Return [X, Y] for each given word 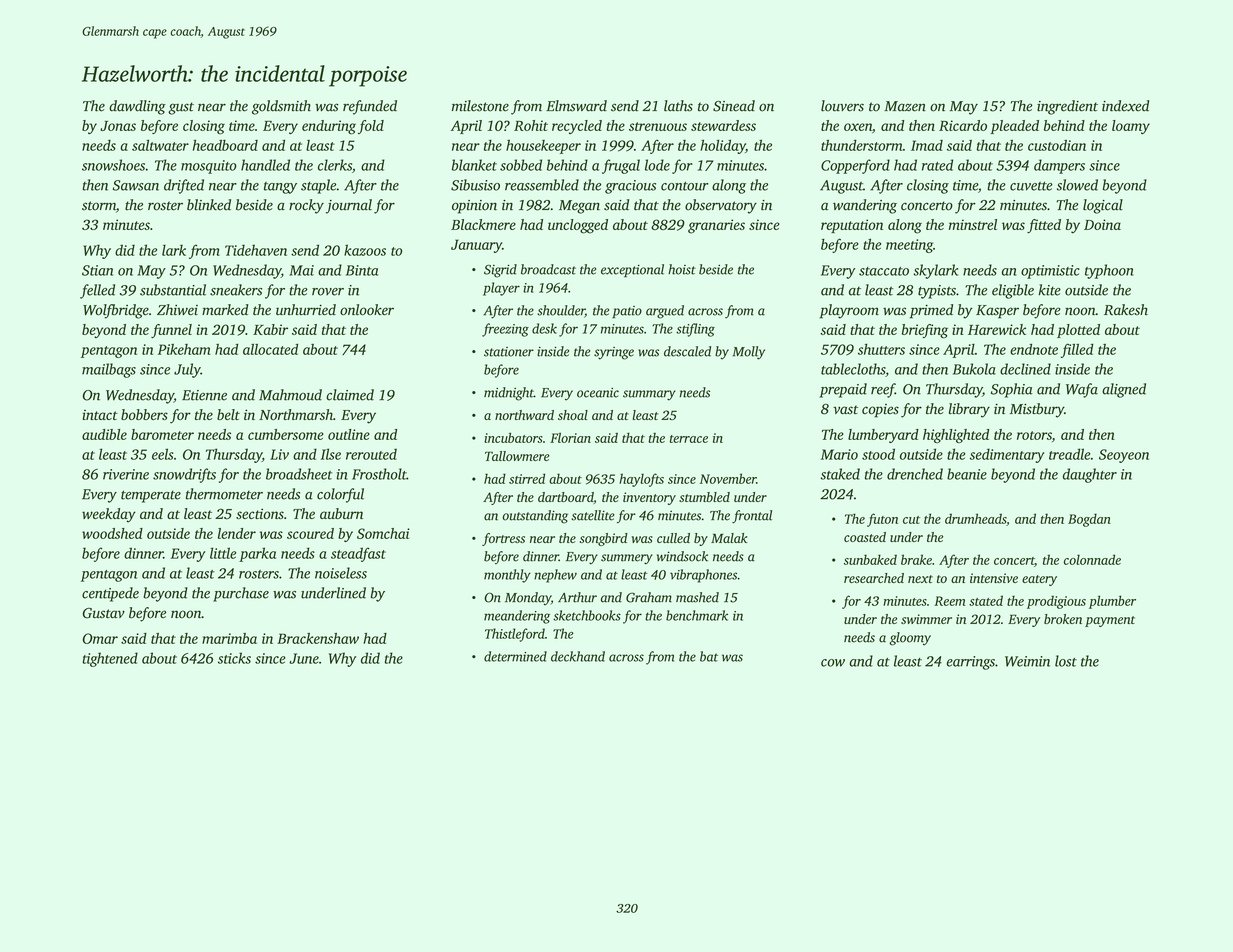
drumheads [975, 518]
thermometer [224, 494]
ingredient [1067, 107]
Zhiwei [177, 309]
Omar [100, 638]
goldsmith [281, 107]
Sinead [734, 106]
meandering [517, 617]
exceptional [632, 270]
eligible [1013, 291]
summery [627, 559]
